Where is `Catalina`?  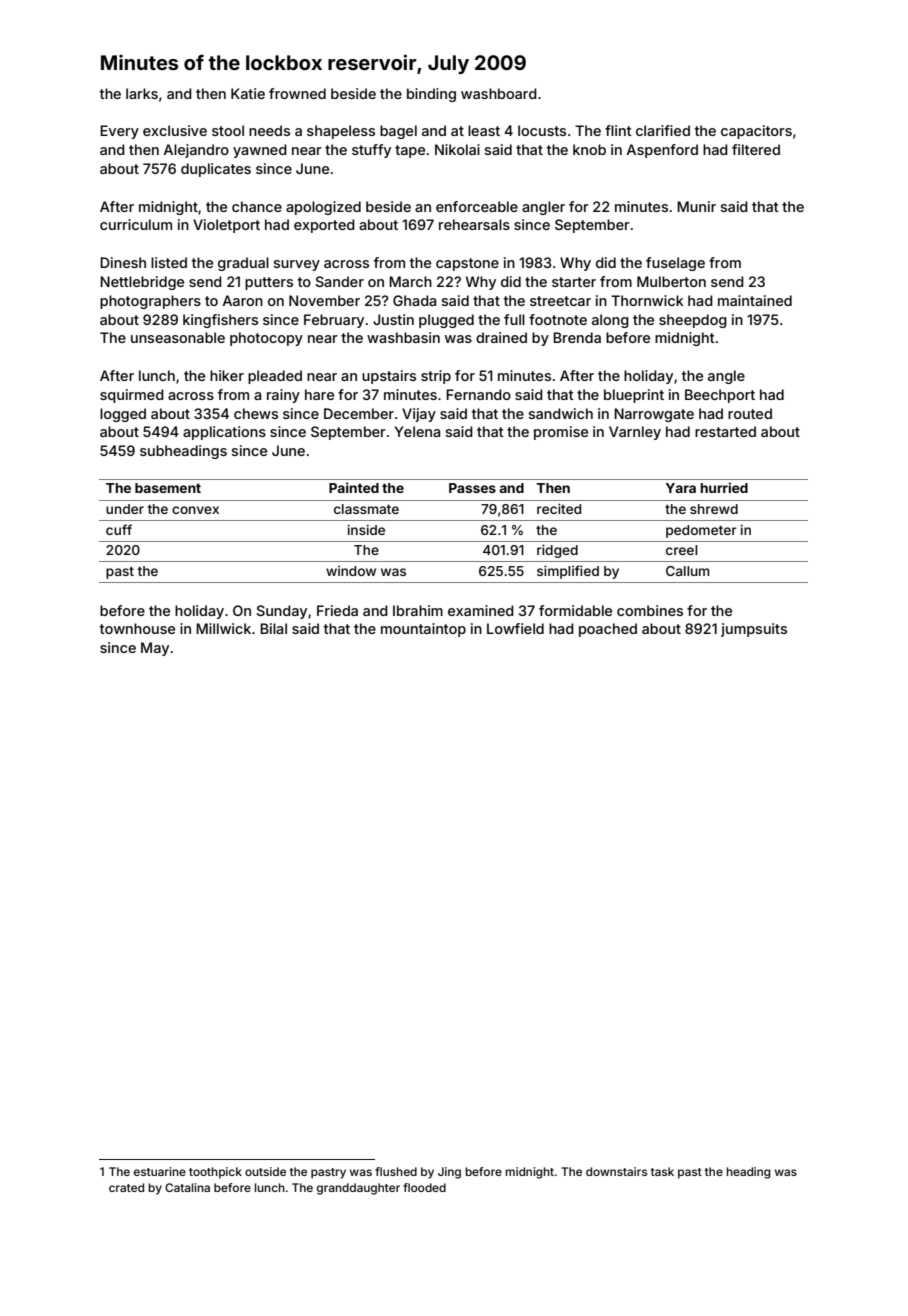 Catalina is located at coordinates (187, 1187).
